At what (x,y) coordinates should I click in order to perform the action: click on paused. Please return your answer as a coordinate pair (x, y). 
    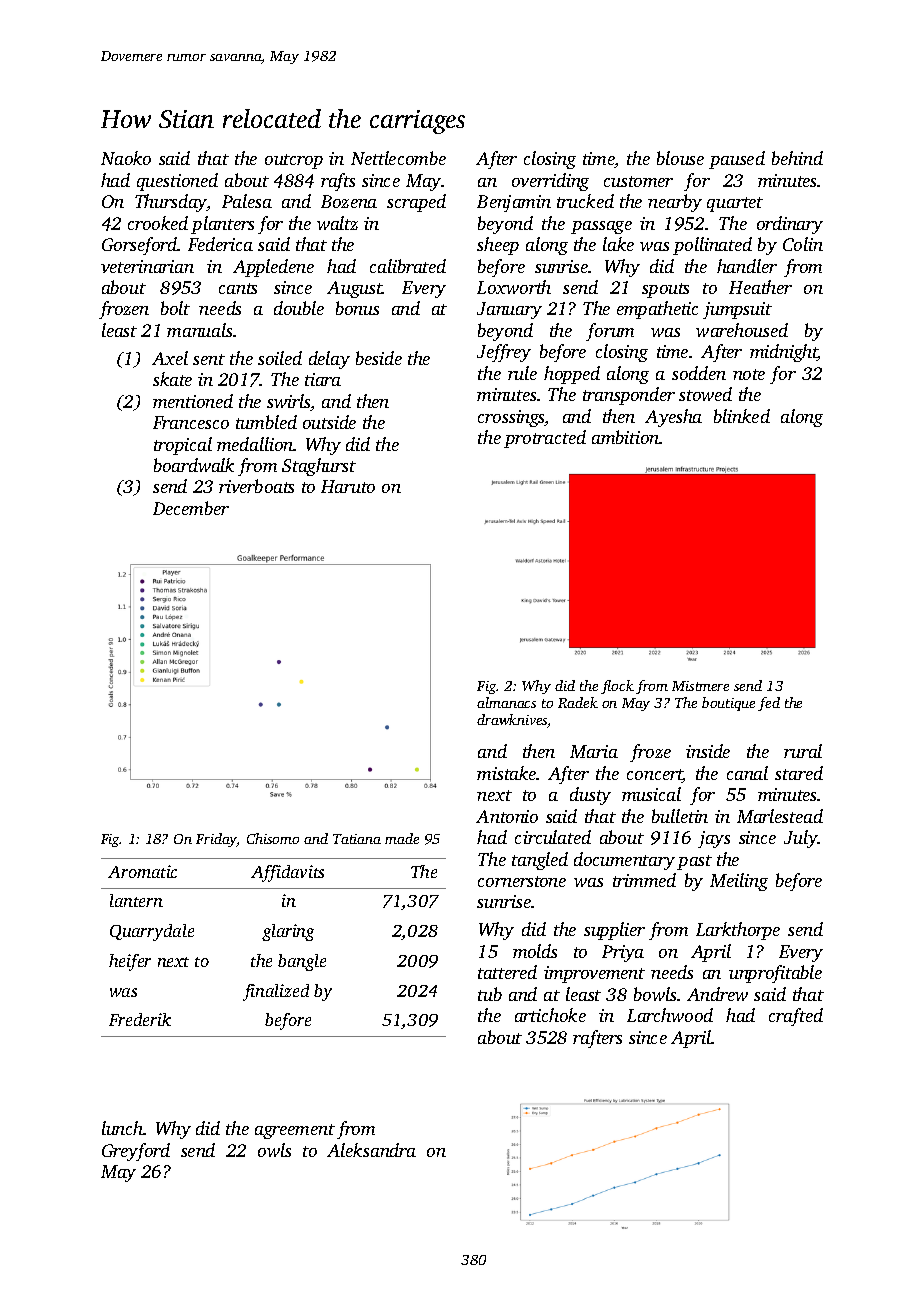
    Looking at the image, I should click on (737, 160).
